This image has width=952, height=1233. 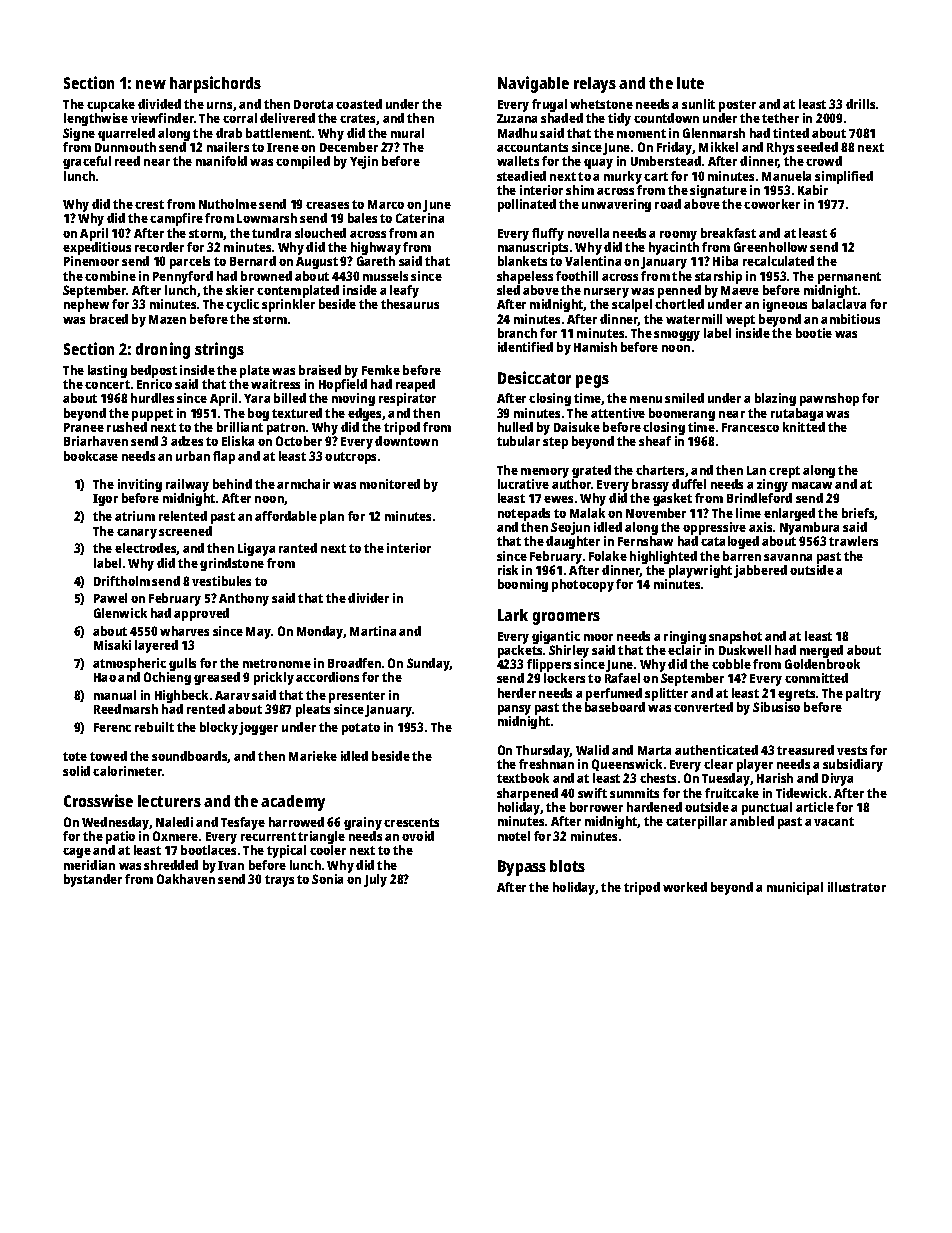 I want to click on shaded, so click(x=562, y=118).
